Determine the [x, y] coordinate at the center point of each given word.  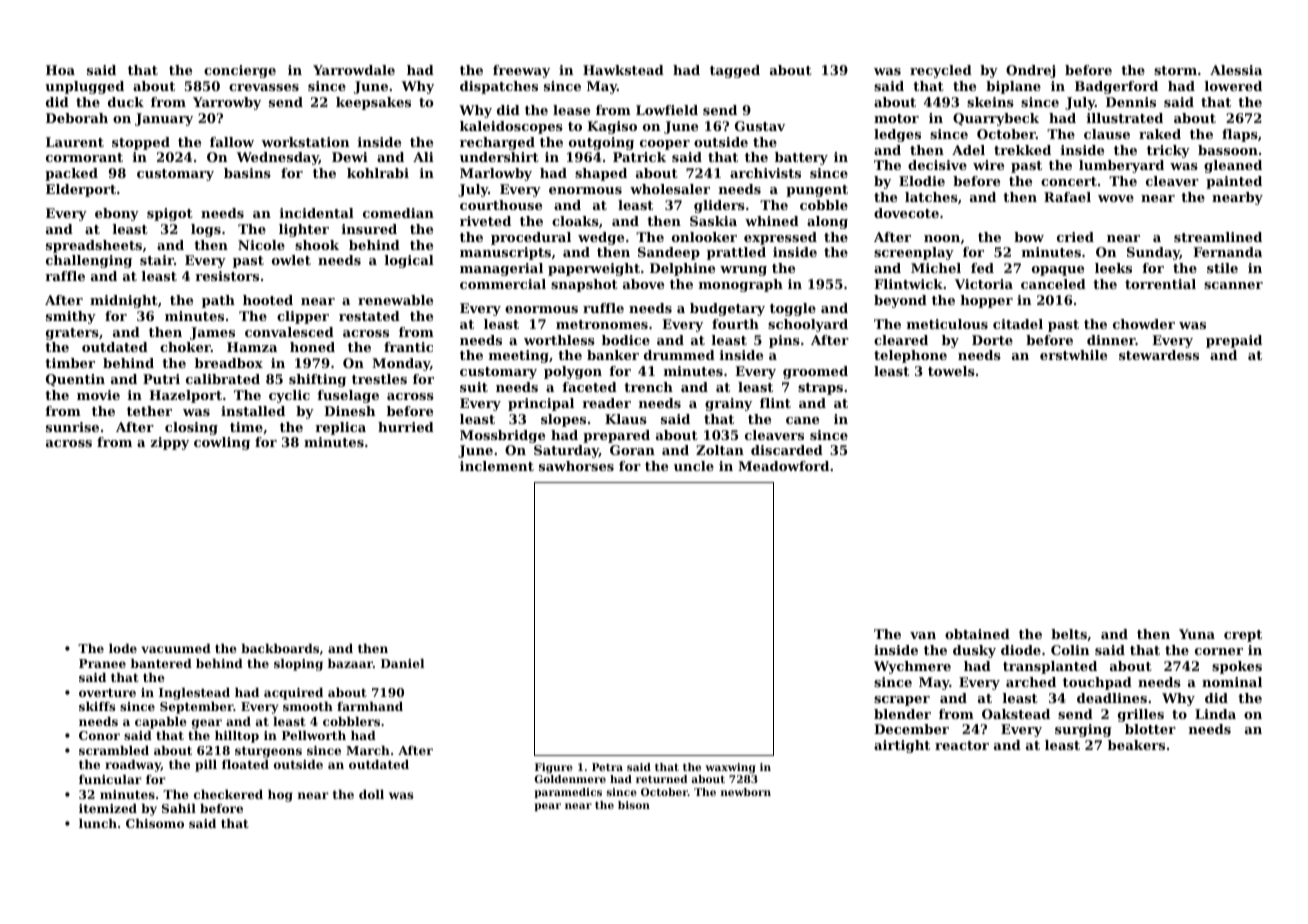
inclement [497, 466]
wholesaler [670, 189]
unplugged [84, 87]
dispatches [499, 87]
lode [123, 648]
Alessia [1236, 70]
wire [988, 165]
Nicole [261, 245]
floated [245, 764]
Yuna [1197, 634]
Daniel [402, 663]
